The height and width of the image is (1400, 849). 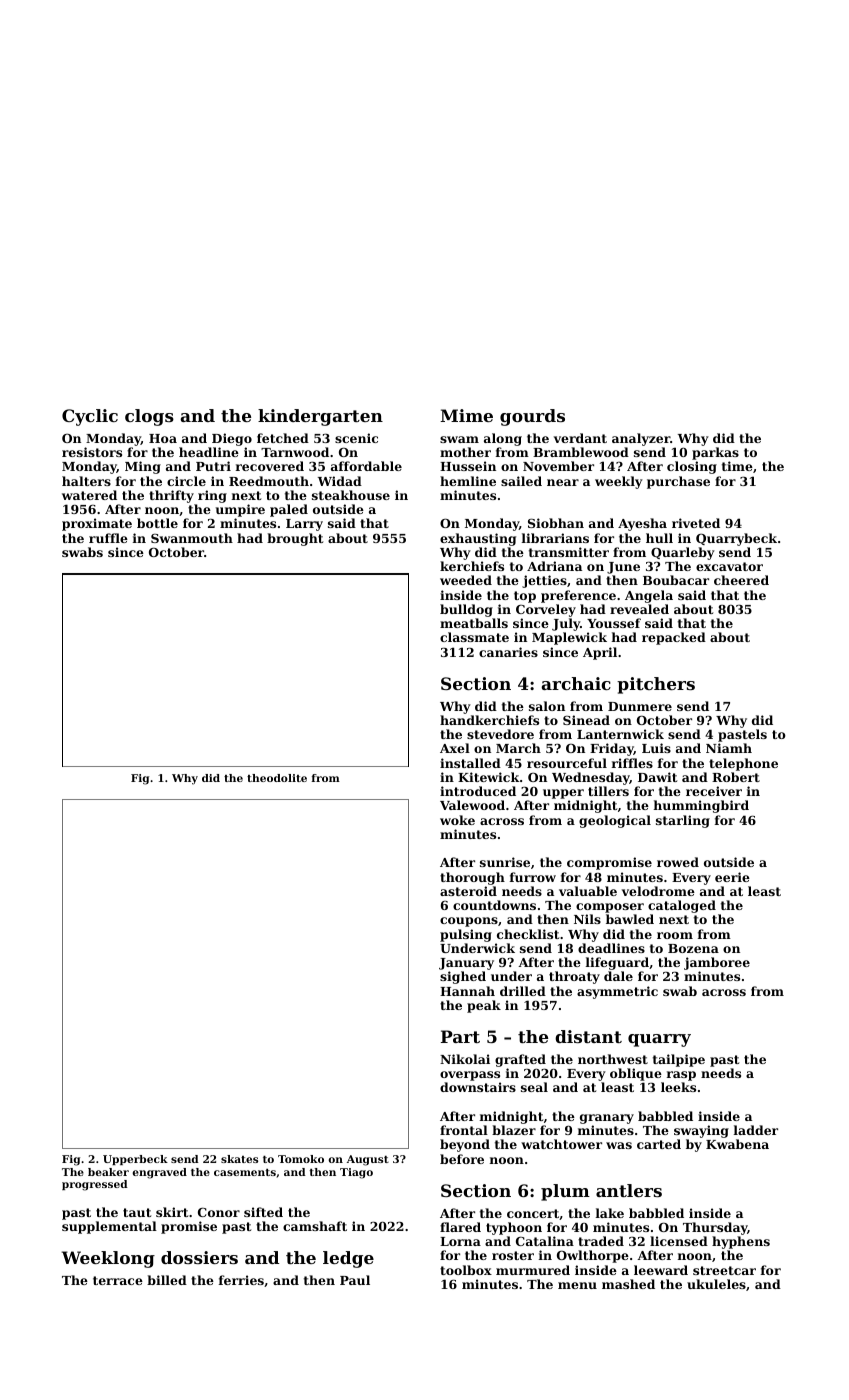 What do you see at coordinates (277, 778) in the image?
I see `theodolite` at bounding box center [277, 778].
